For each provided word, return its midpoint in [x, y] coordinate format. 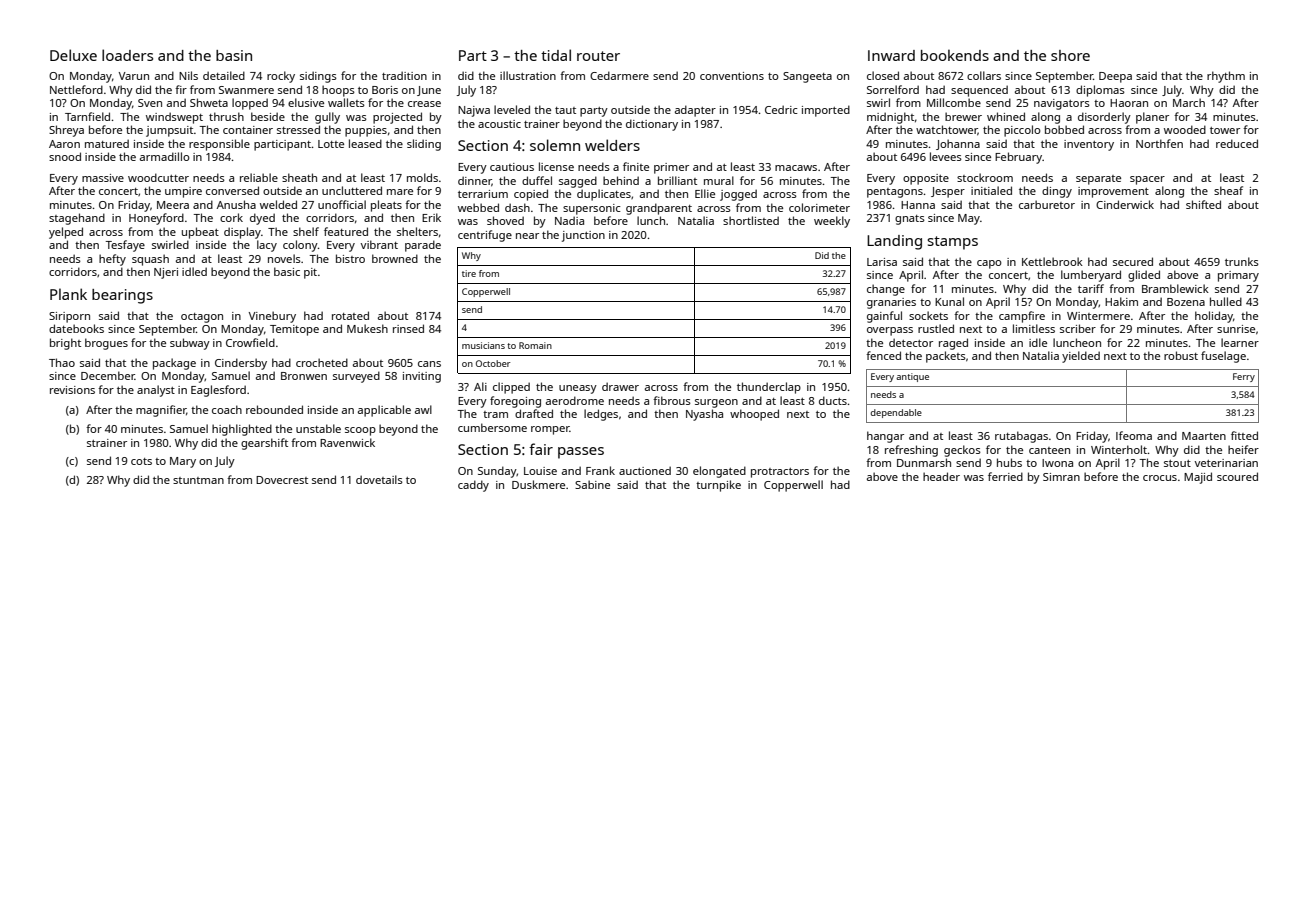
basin [234, 55]
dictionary [652, 125]
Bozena [1186, 302]
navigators [1062, 104]
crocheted [322, 362]
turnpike [718, 486]
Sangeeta [807, 77]
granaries [891, 303]
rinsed [408, 328]
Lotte [331, 144]
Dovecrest [282, 480]
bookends [955, 55]
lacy [267, 246]
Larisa [882, 262]
